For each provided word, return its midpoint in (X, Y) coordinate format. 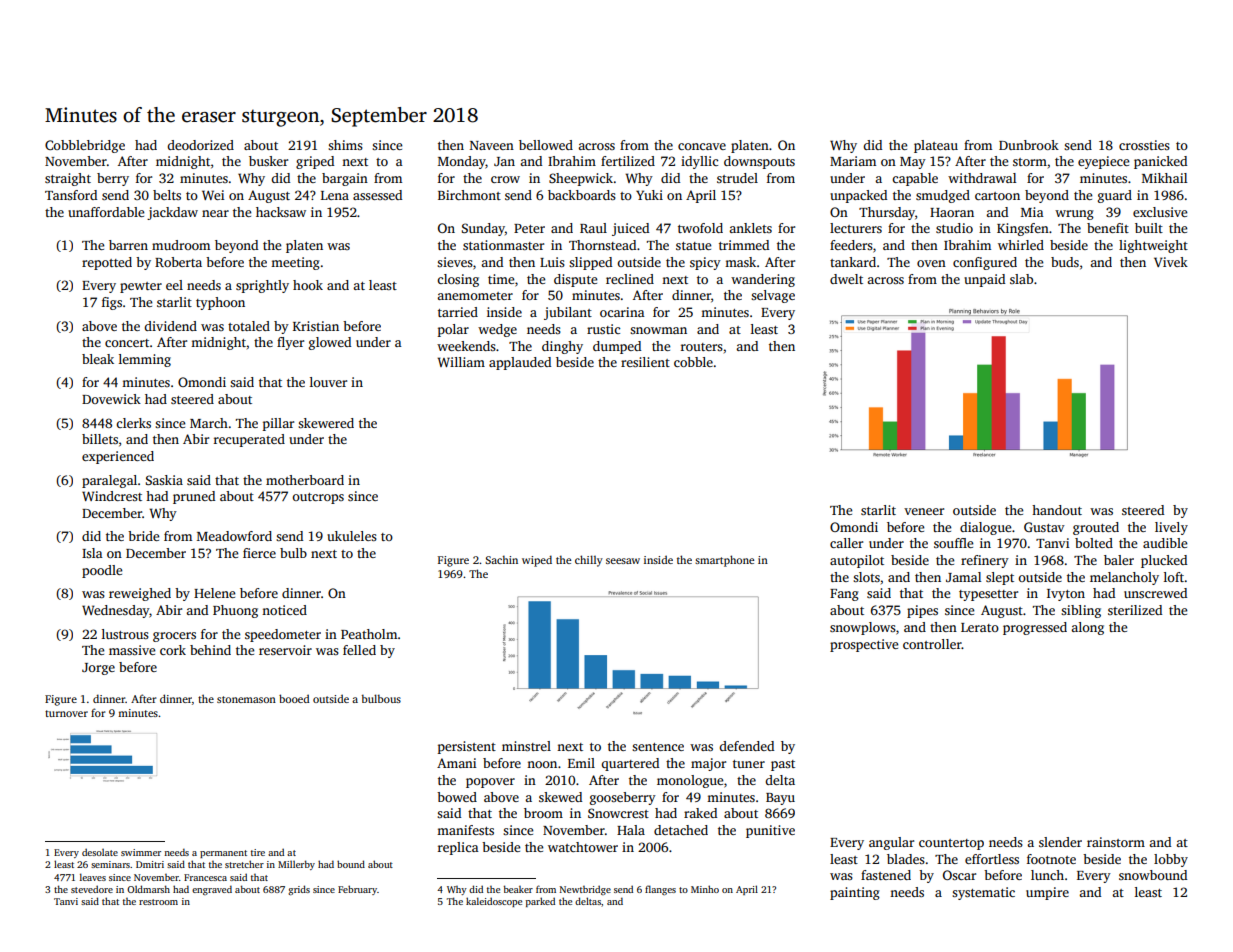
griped (315, 162)
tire (258, 852)
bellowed (546, 145)
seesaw (623, 561)
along (1087, 628)
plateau (936, 146)
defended (746, 746)
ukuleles (352, 536)
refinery (985, 561)
